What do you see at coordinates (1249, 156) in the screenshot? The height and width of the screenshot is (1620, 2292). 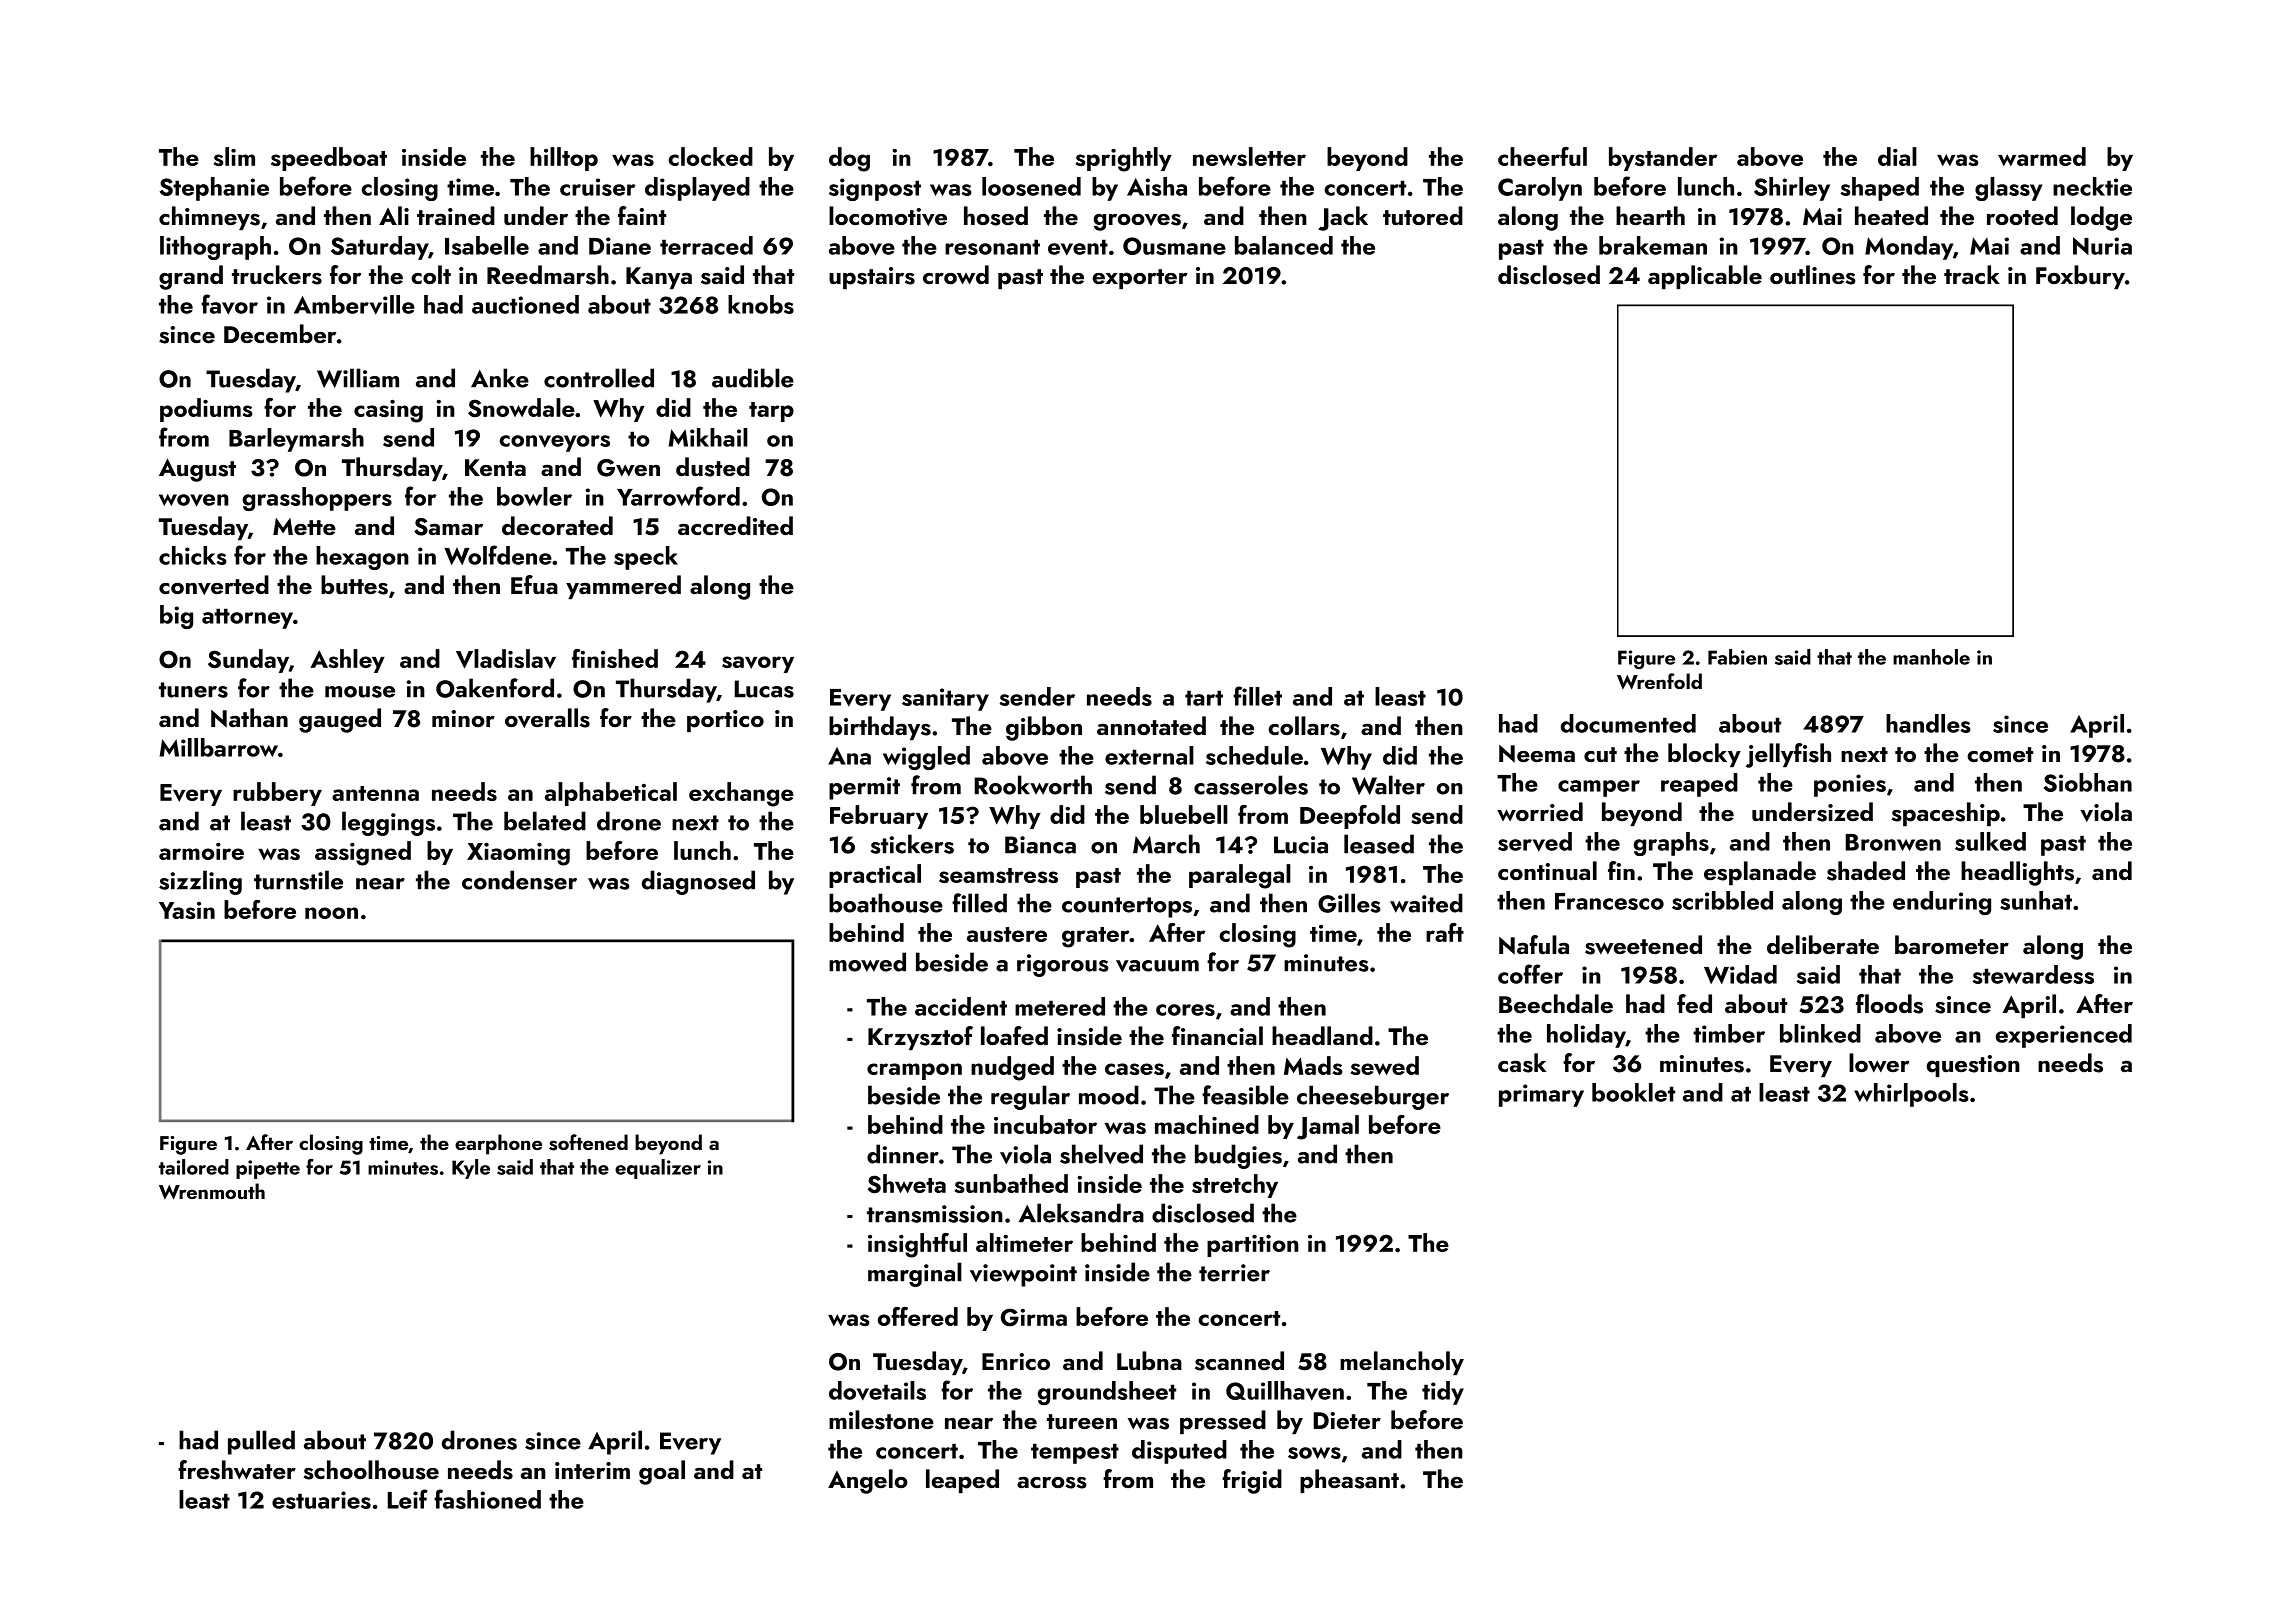 I see `newsletter` at bounding box center [1249, 156].
